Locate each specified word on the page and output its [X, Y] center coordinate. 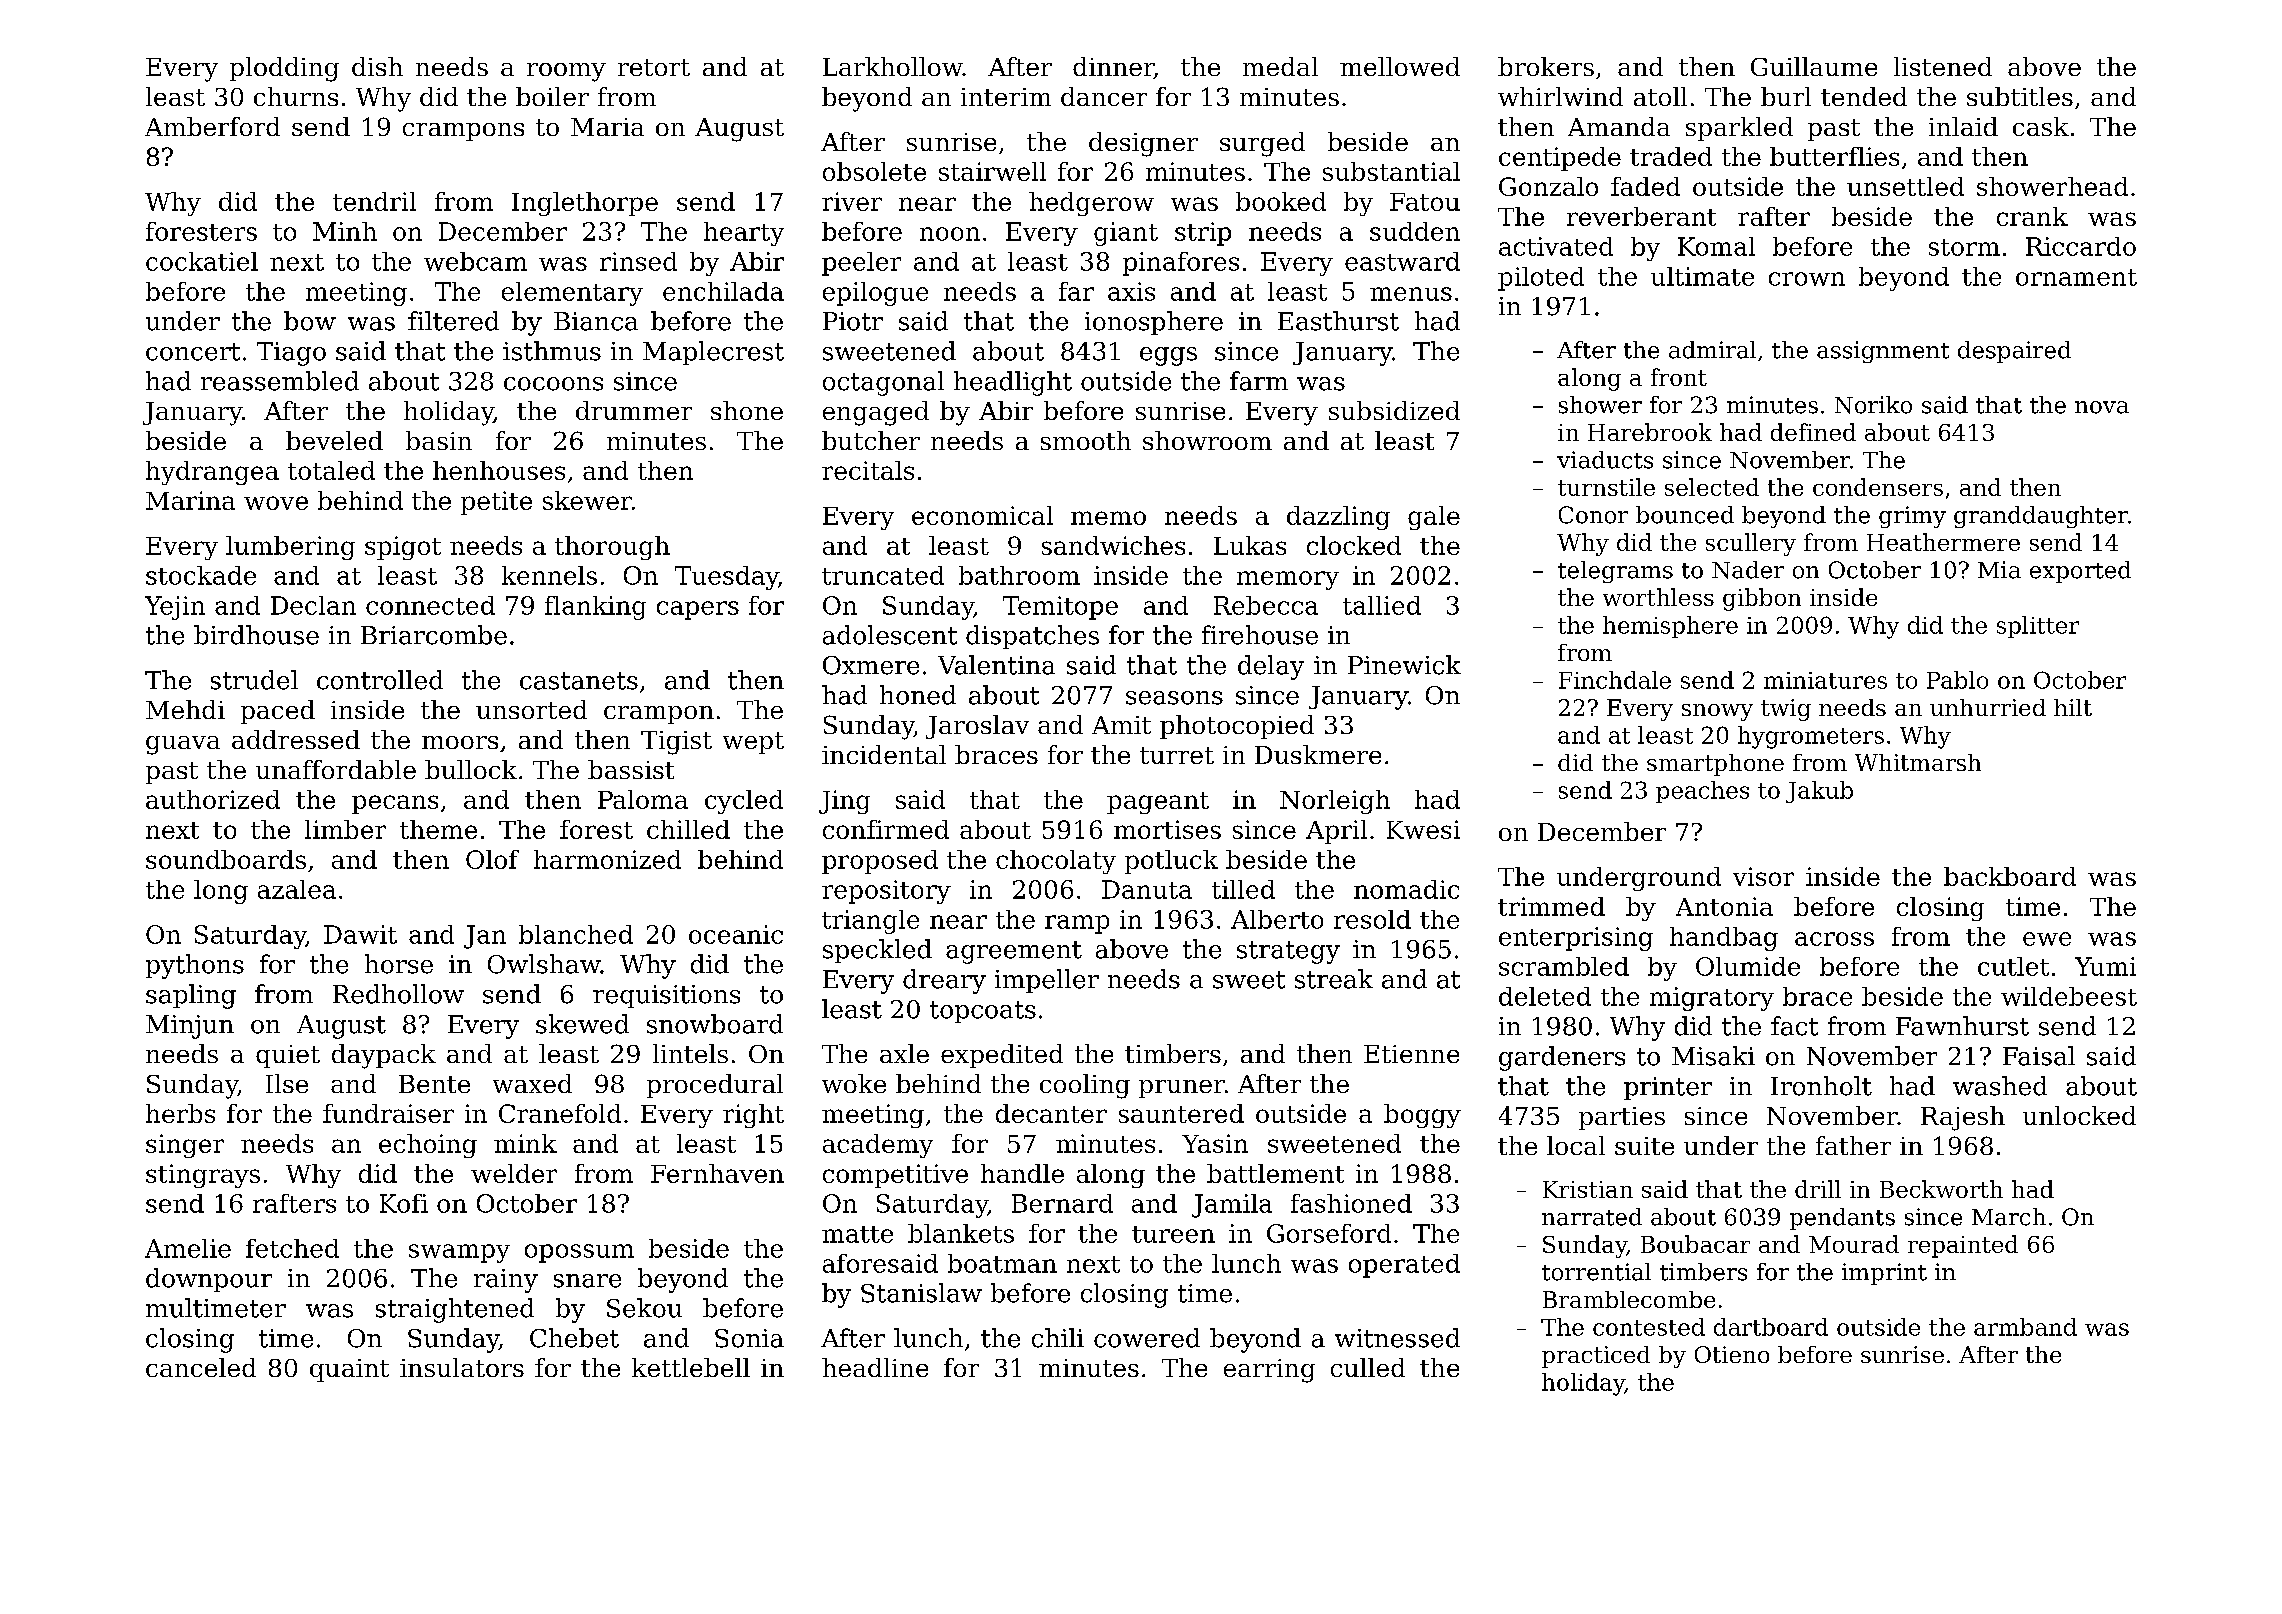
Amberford [212, 126]
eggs [1168, 356]
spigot [403, 548]
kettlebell [691, 1367]
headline [875, 1367]
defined [1813, 432]
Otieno [1732, 1354]
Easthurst [1338, 321]
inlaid [1963, 126]
